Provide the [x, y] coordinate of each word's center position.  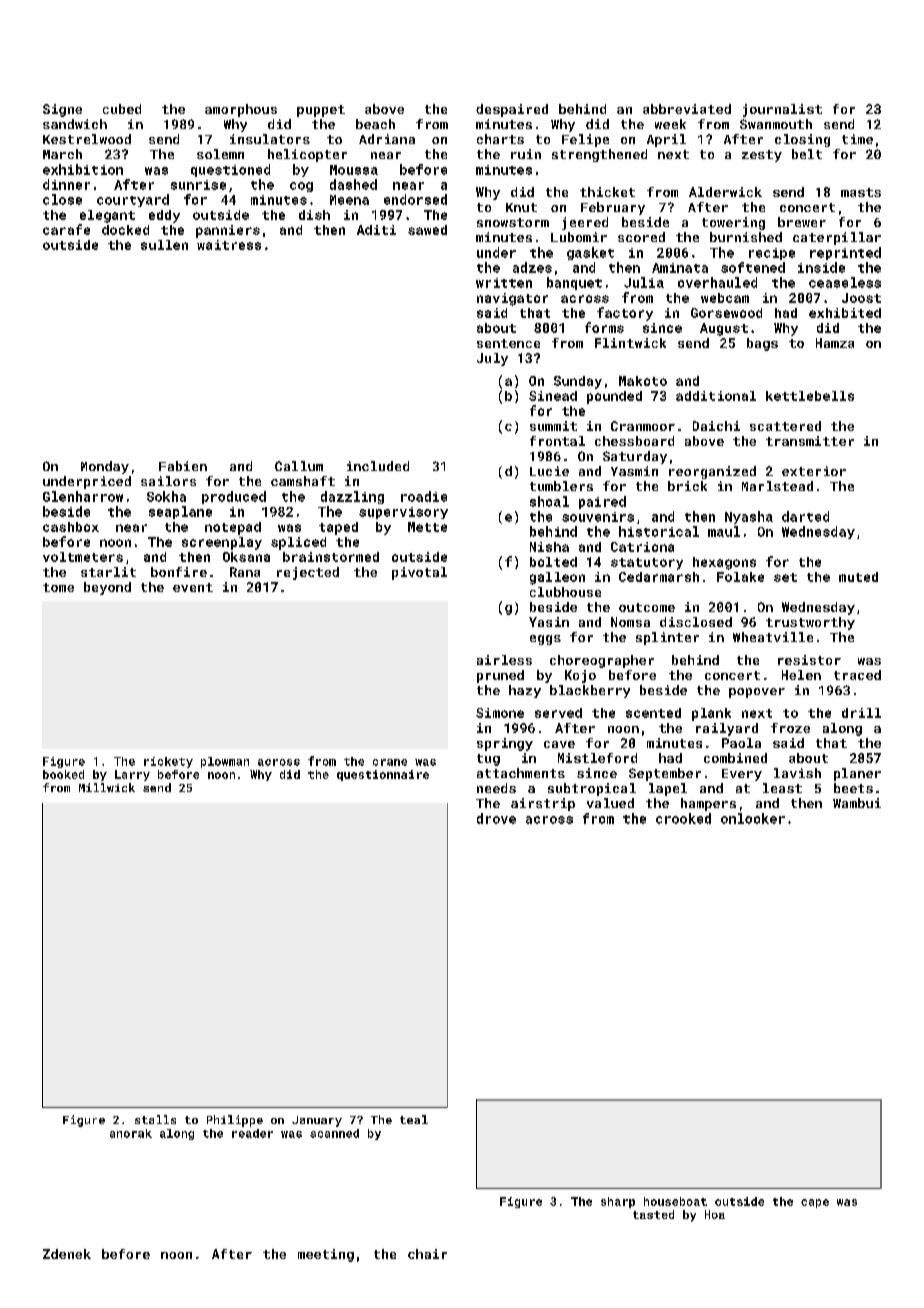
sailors [168, 481]
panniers [228, 231]
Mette [427, 527]
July [492, 359]
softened [753, 267]
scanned [334, 1133]
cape [815, 1203]
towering [733, 223]
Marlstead [777, 486]
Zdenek [67, 1254]
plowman [225, 762]
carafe [66, 229]
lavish [797, 773]
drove [496, 818]
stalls [155, 1119]
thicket [607, 192]
